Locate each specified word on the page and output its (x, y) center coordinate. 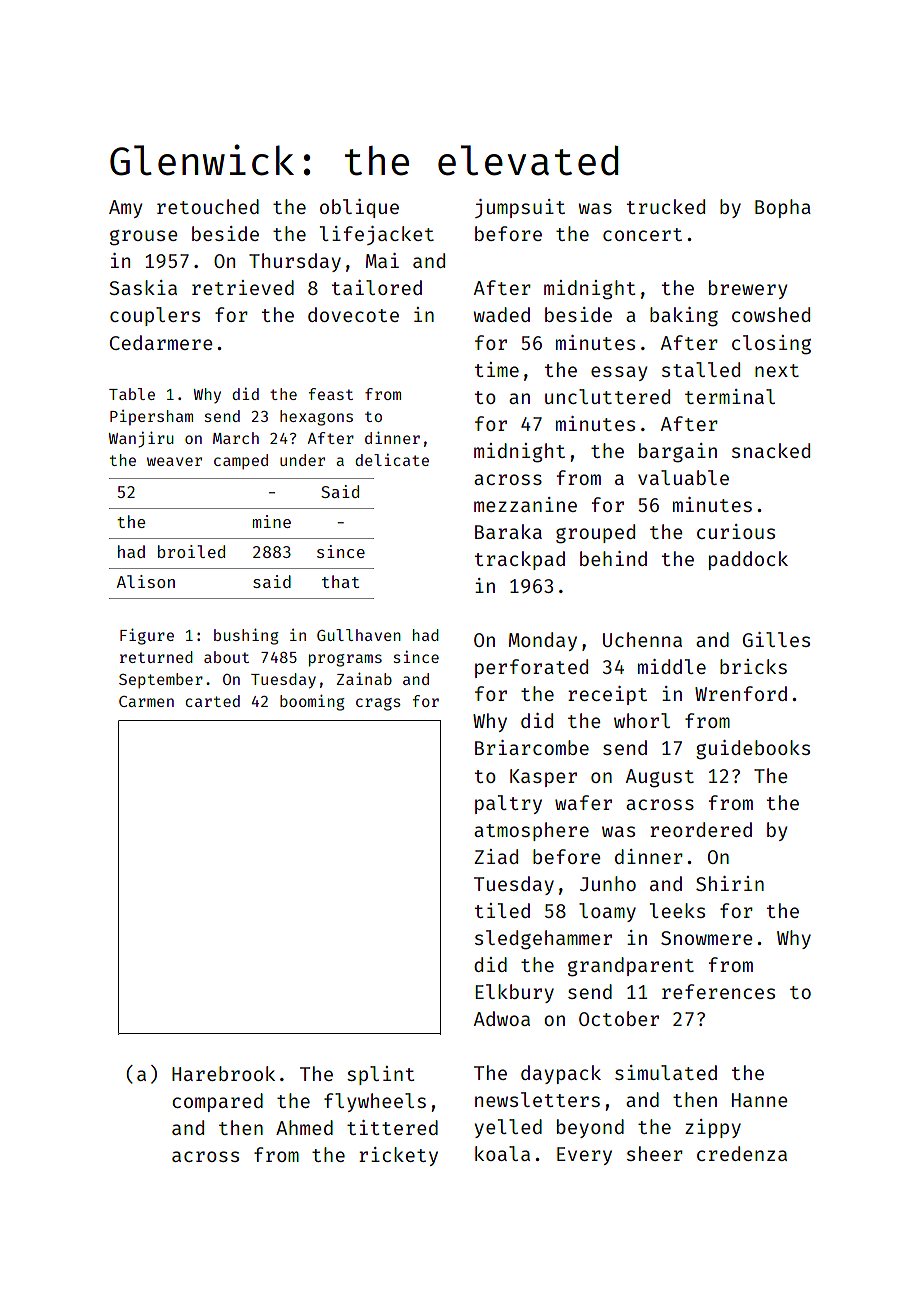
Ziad (496, 856)
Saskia (143, 287)
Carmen (146, 701)
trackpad (520, 560)
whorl (642, 720)
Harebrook (223, 1073)
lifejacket (377, 235)
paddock (748, 560)
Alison (145, 581)
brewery (748, 289)
